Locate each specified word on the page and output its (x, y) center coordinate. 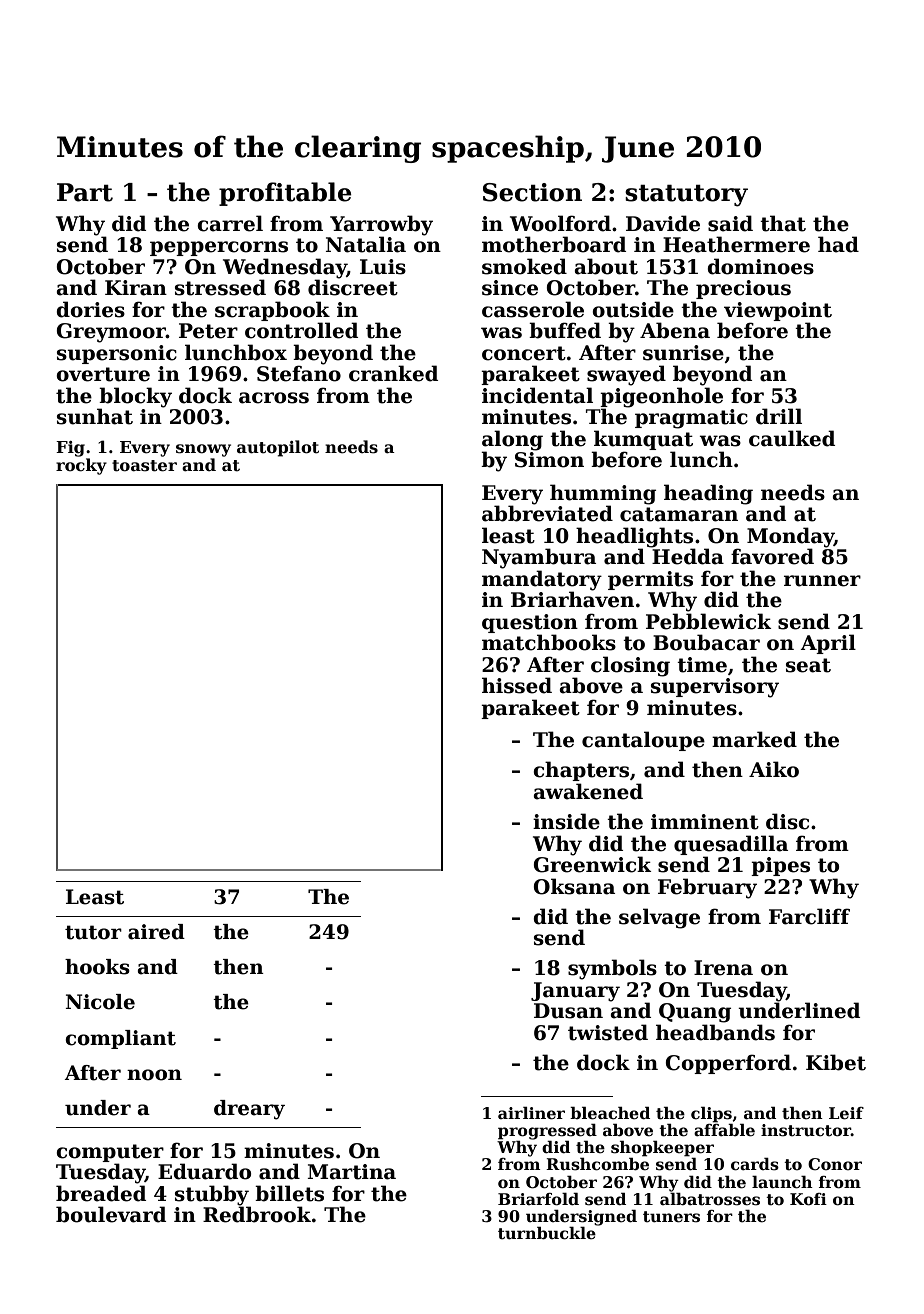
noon (154, 1075)
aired (156, 932)
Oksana (574, 886)
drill (779, 416)
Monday (790, 537)
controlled (301, 330)
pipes (780, 866)
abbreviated (547, 513)
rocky (81, 466)
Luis (383, 267)
